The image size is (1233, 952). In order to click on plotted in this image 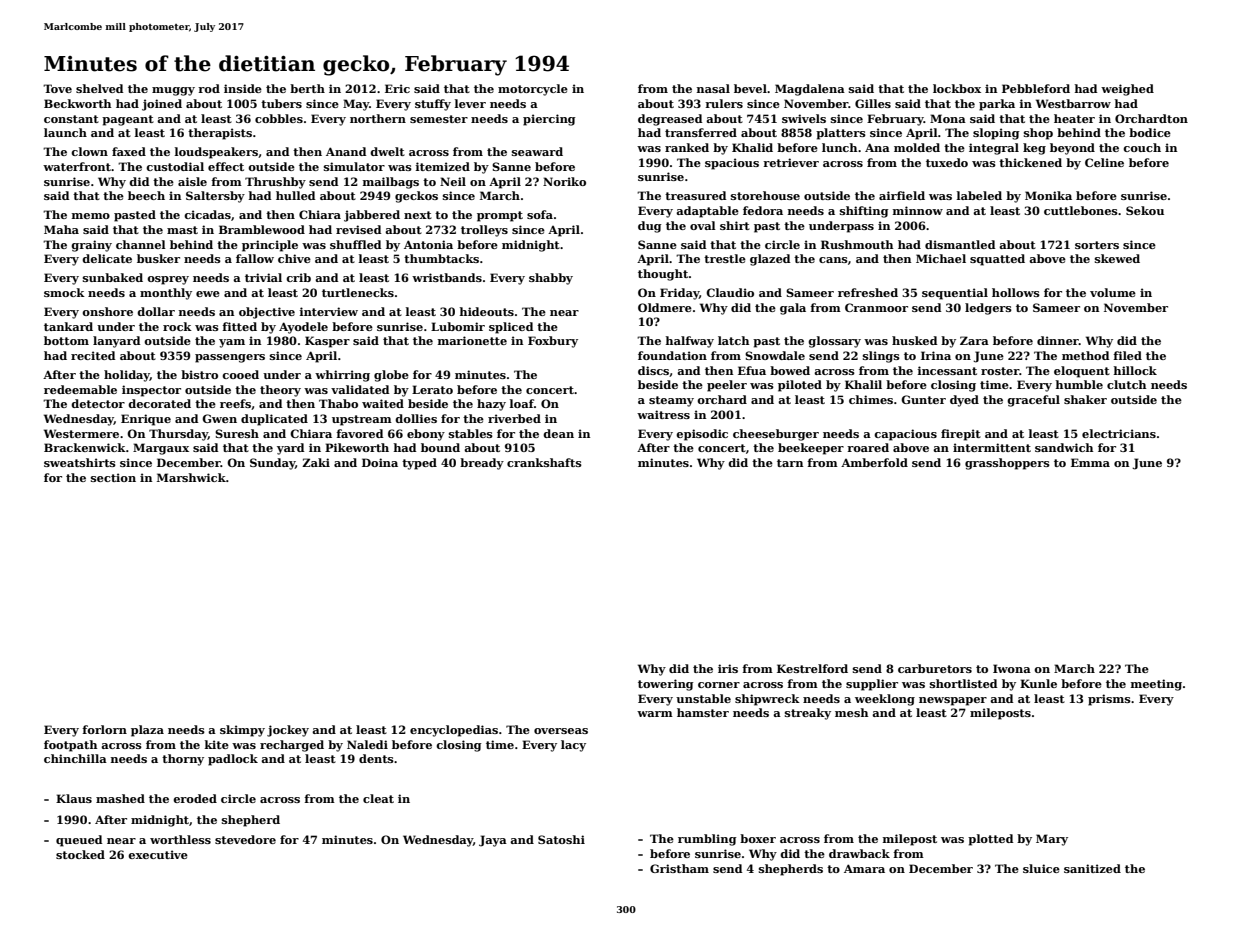, I will do `click(991, 840)`.
